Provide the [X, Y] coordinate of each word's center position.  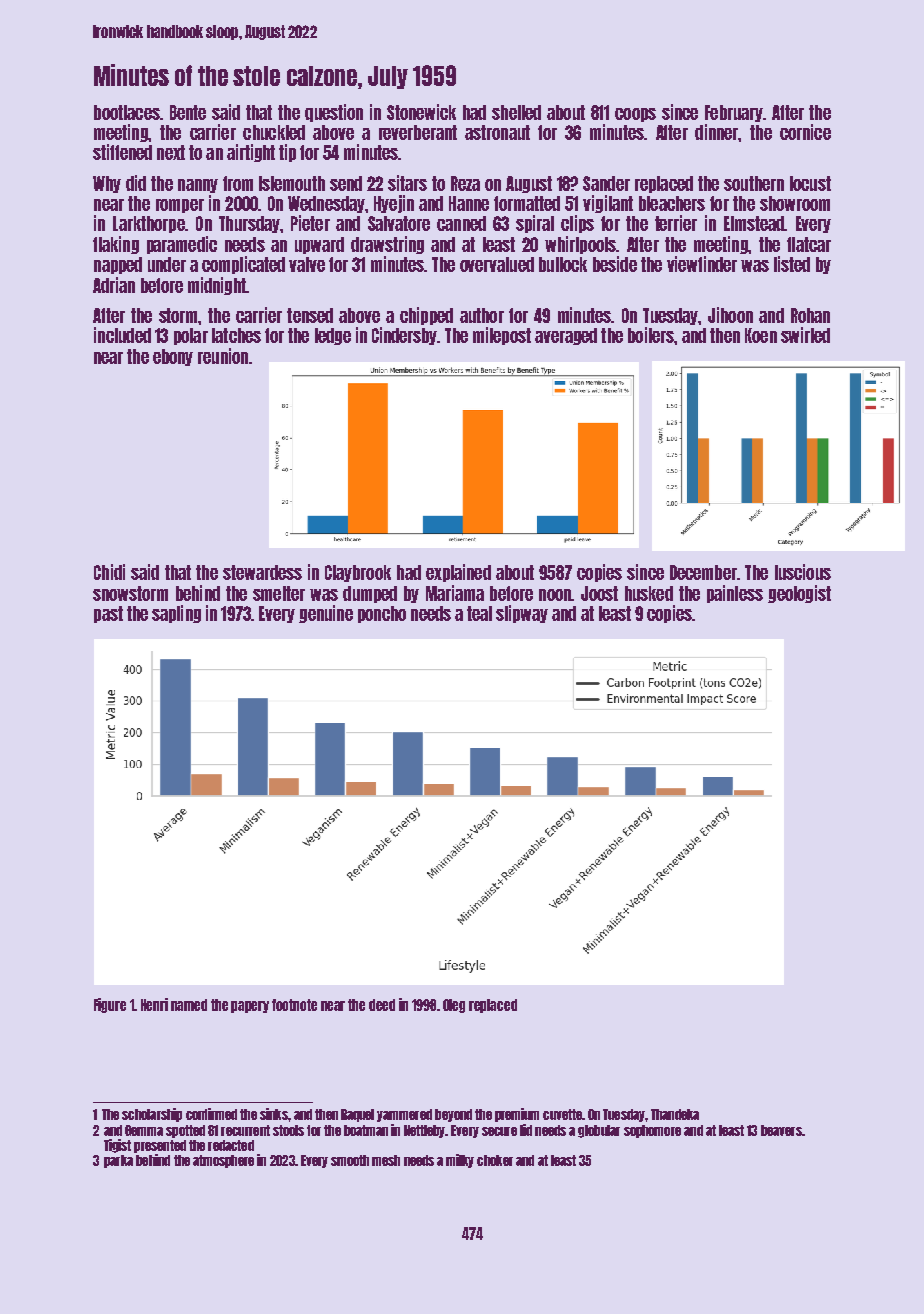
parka [118, 1161]
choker [495, 1160]
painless [735, 594]
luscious [803, 572]
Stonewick [421, 112]
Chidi [109, 572]
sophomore [652, 1131]
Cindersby [405, 336]
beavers [781, 1130]
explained [458, 573]
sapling [176, 614]
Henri [154, 1004]
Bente [188, 112]
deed [382, 1005]
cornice [805, 132]
